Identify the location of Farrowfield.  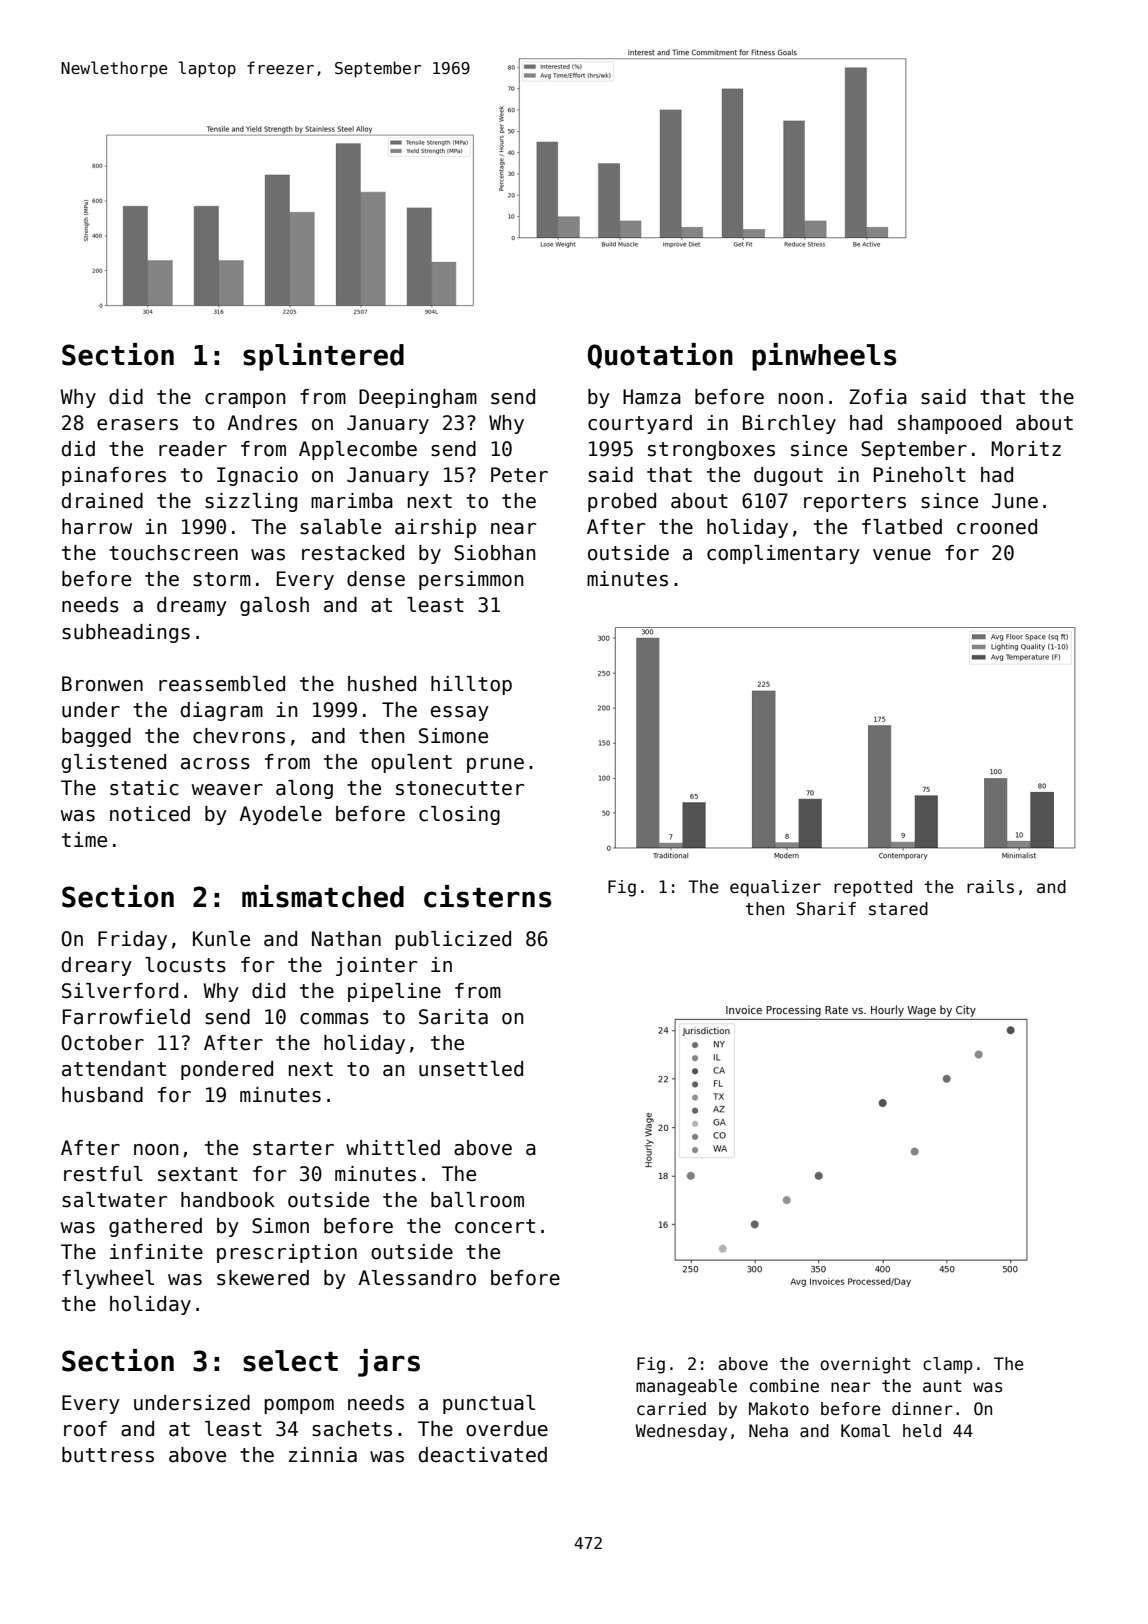
(126, 1017).
